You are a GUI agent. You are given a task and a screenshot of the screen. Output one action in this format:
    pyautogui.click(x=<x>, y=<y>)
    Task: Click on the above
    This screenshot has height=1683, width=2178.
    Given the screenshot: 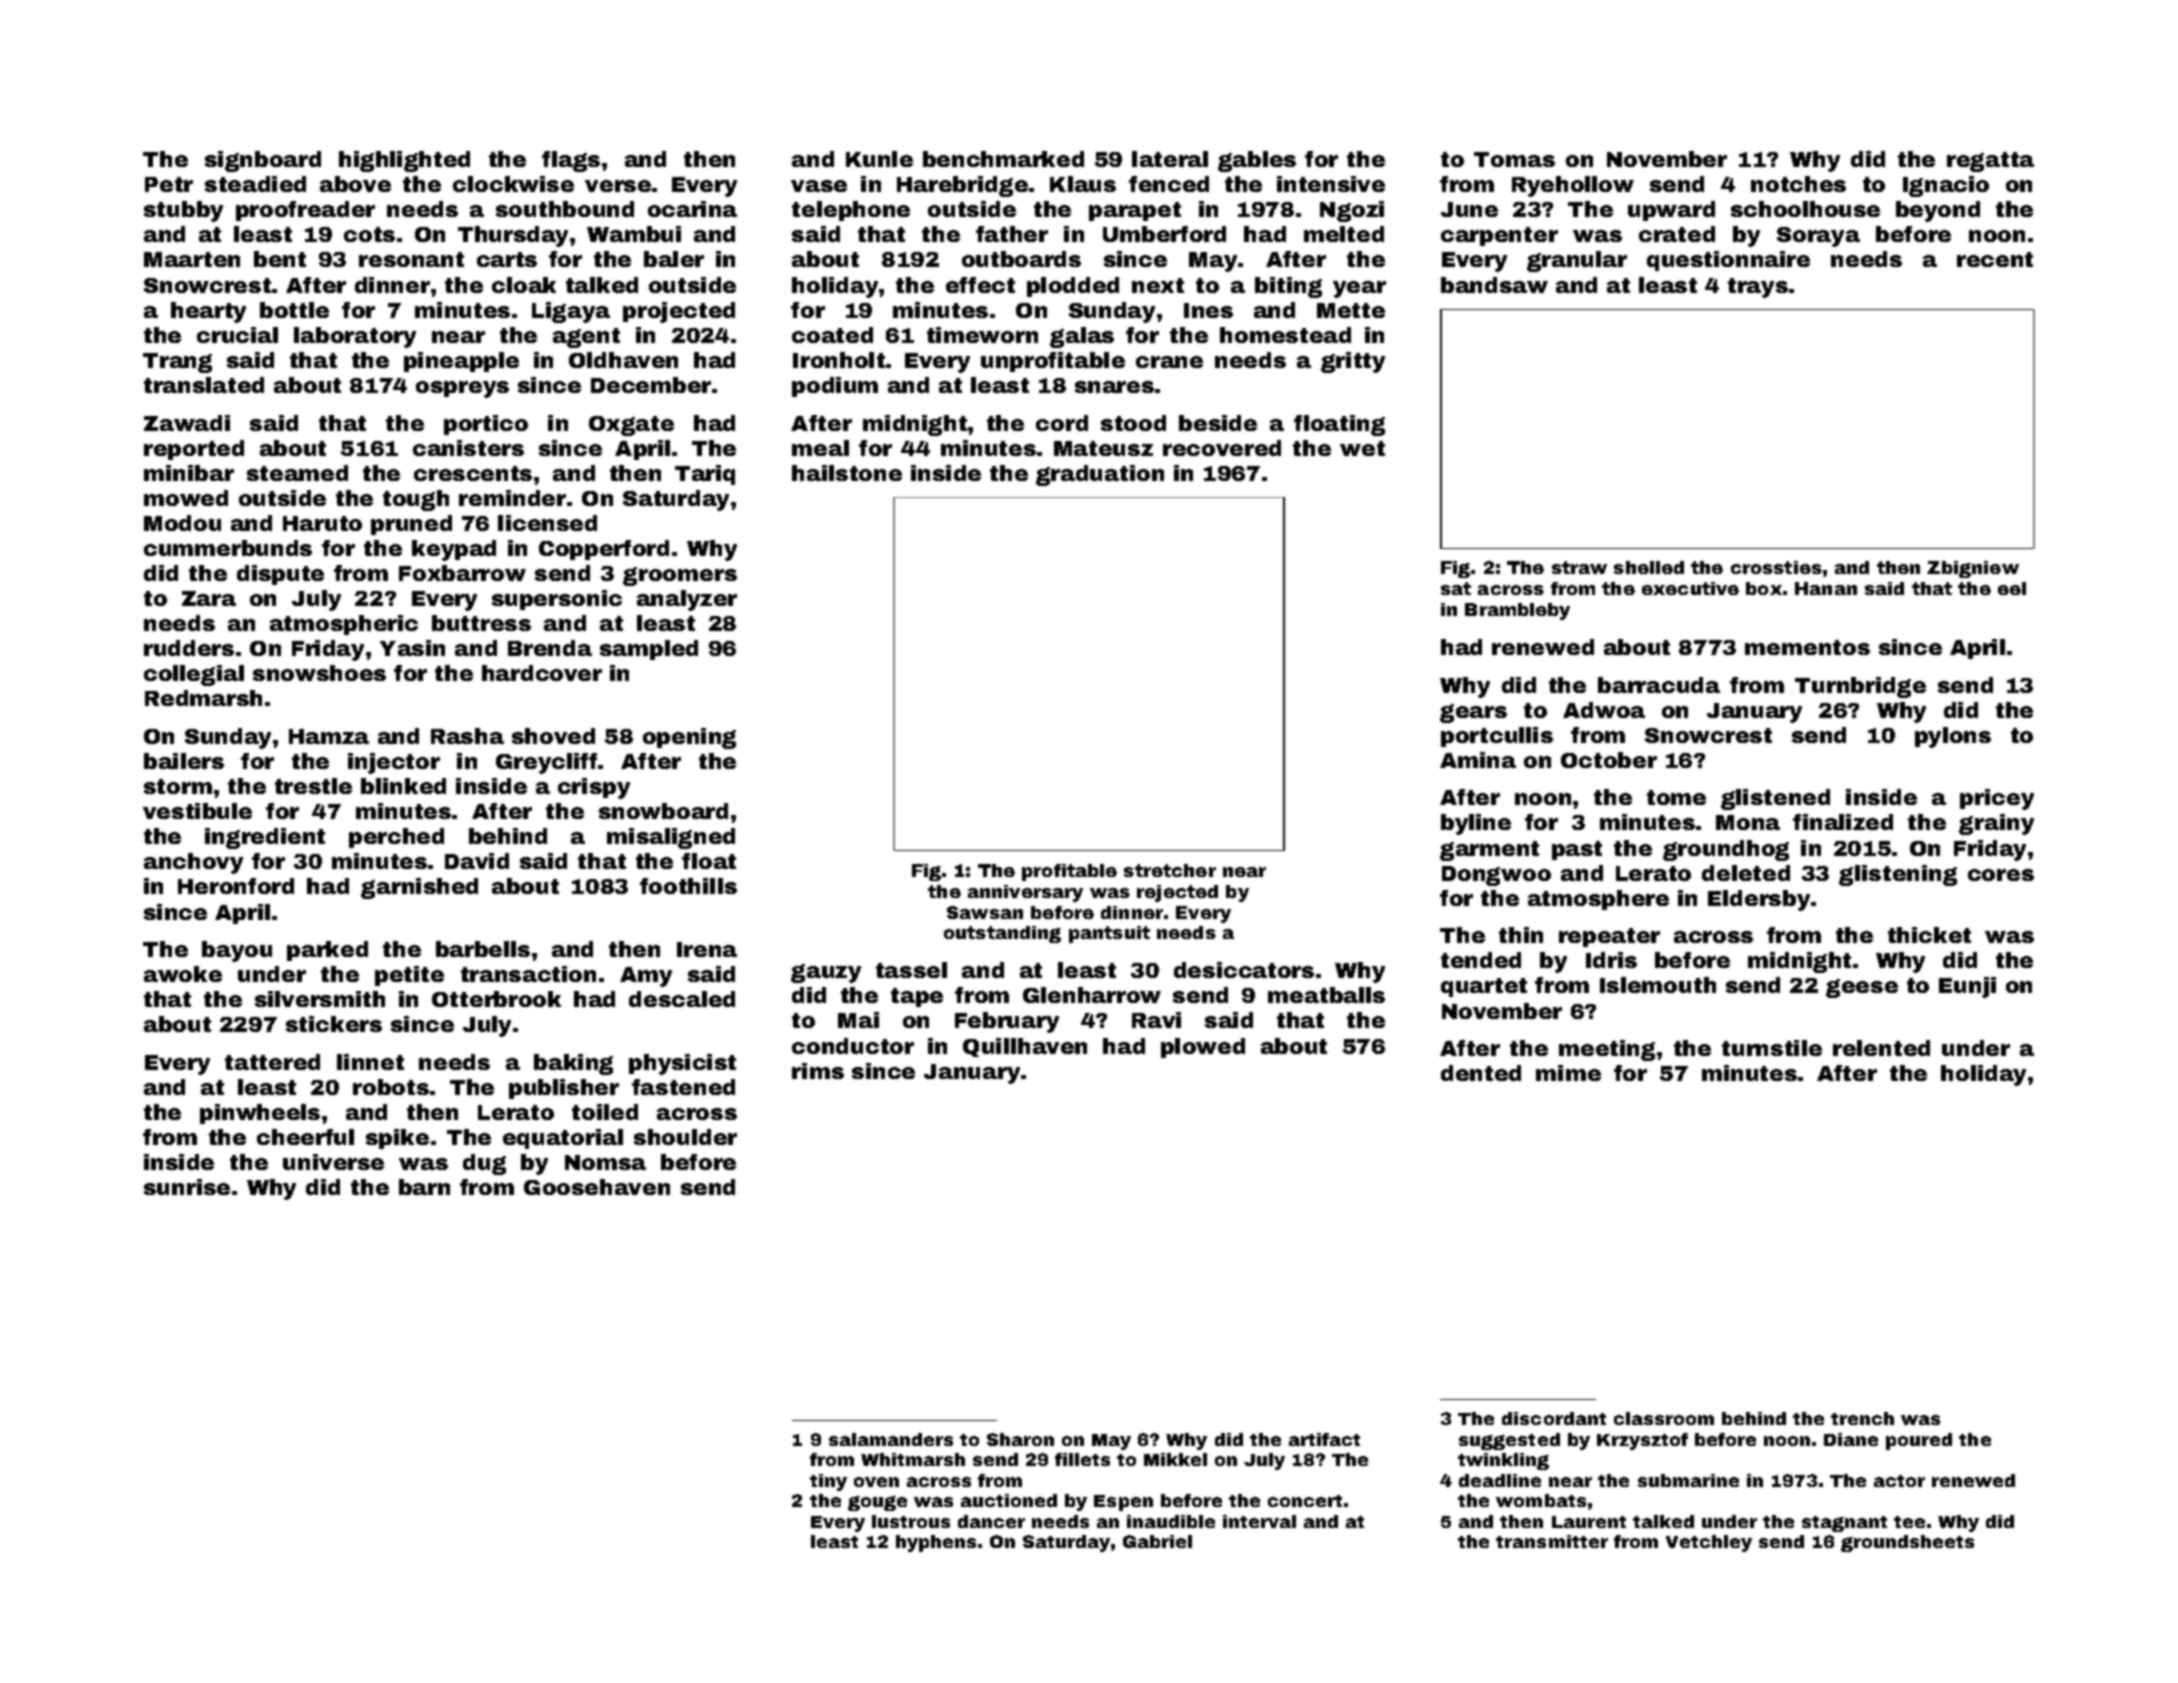 What is the action you would take?
    pyautogui.click(x=355, y=184)
